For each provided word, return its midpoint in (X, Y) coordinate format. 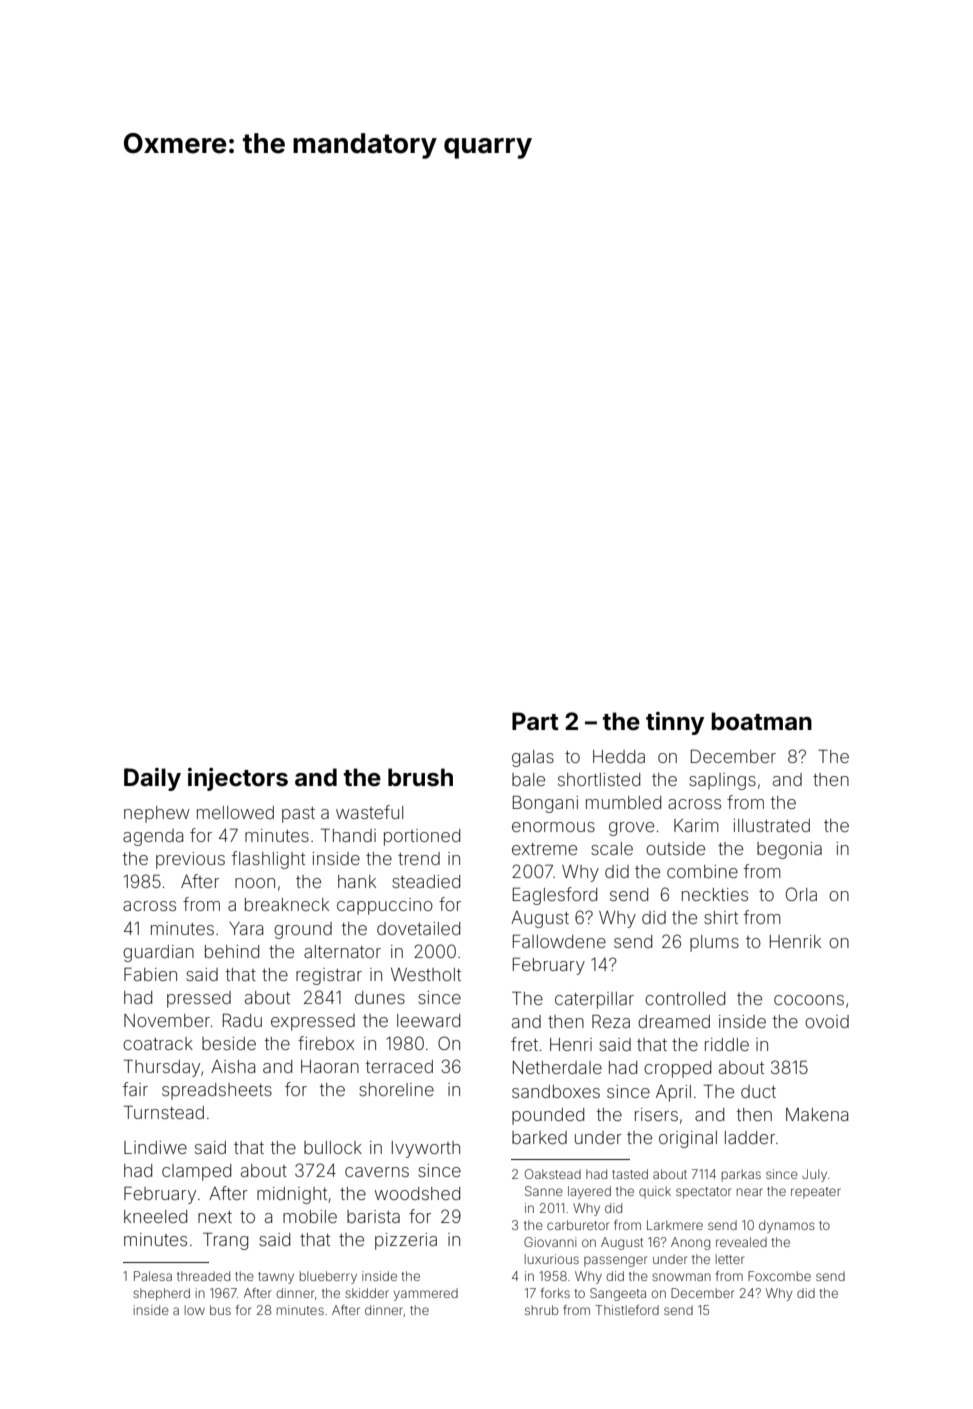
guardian (158, 953)
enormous (553, 827)
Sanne (544, 1191)
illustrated (771, 825)
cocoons (809, 1000)
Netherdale (557, 1067)
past (298, 815)
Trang (225, 1241)
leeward (428, 1020)
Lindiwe (155, 1147)
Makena (817, 1114)
